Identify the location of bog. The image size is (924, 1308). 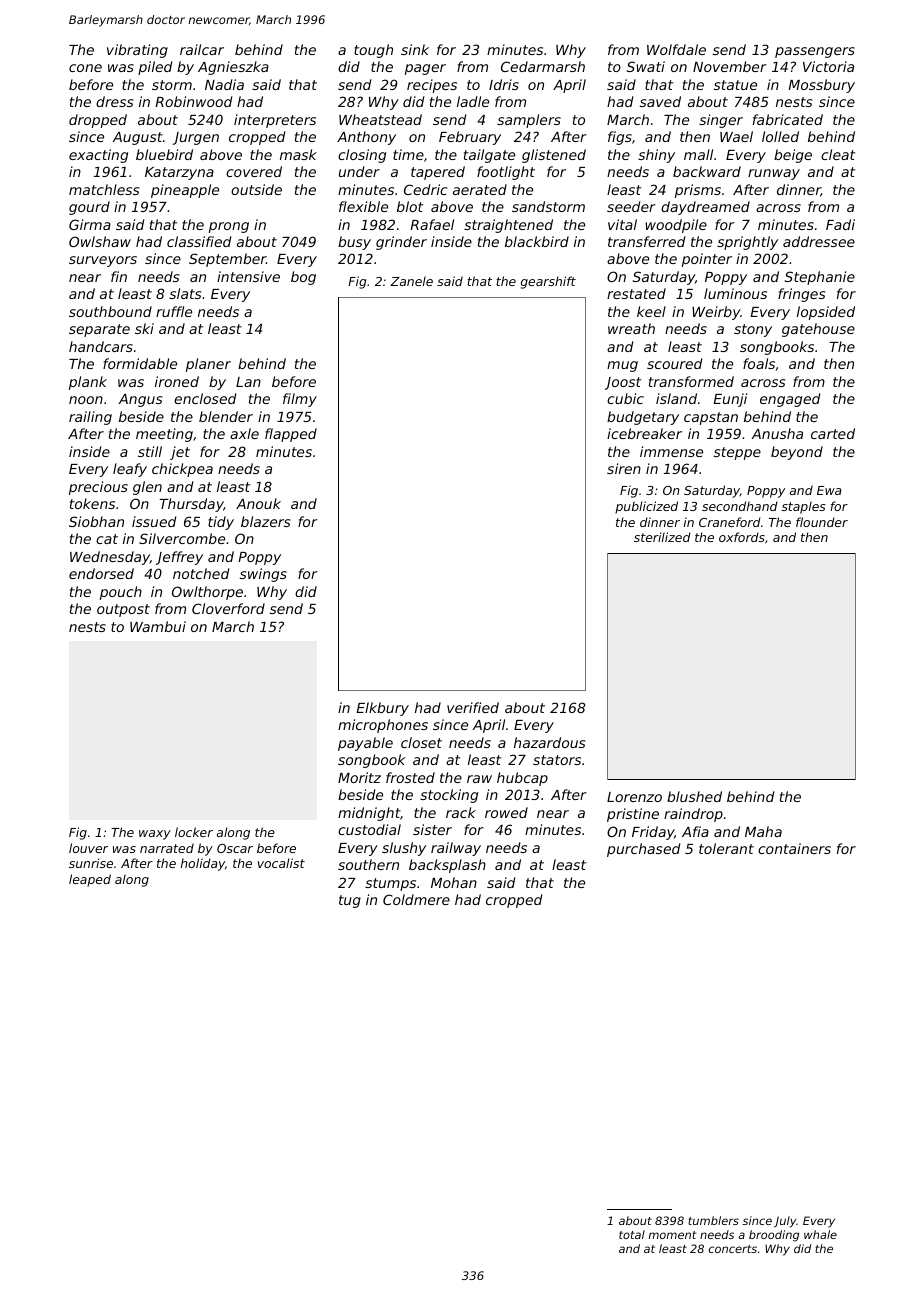
(303, 278).
